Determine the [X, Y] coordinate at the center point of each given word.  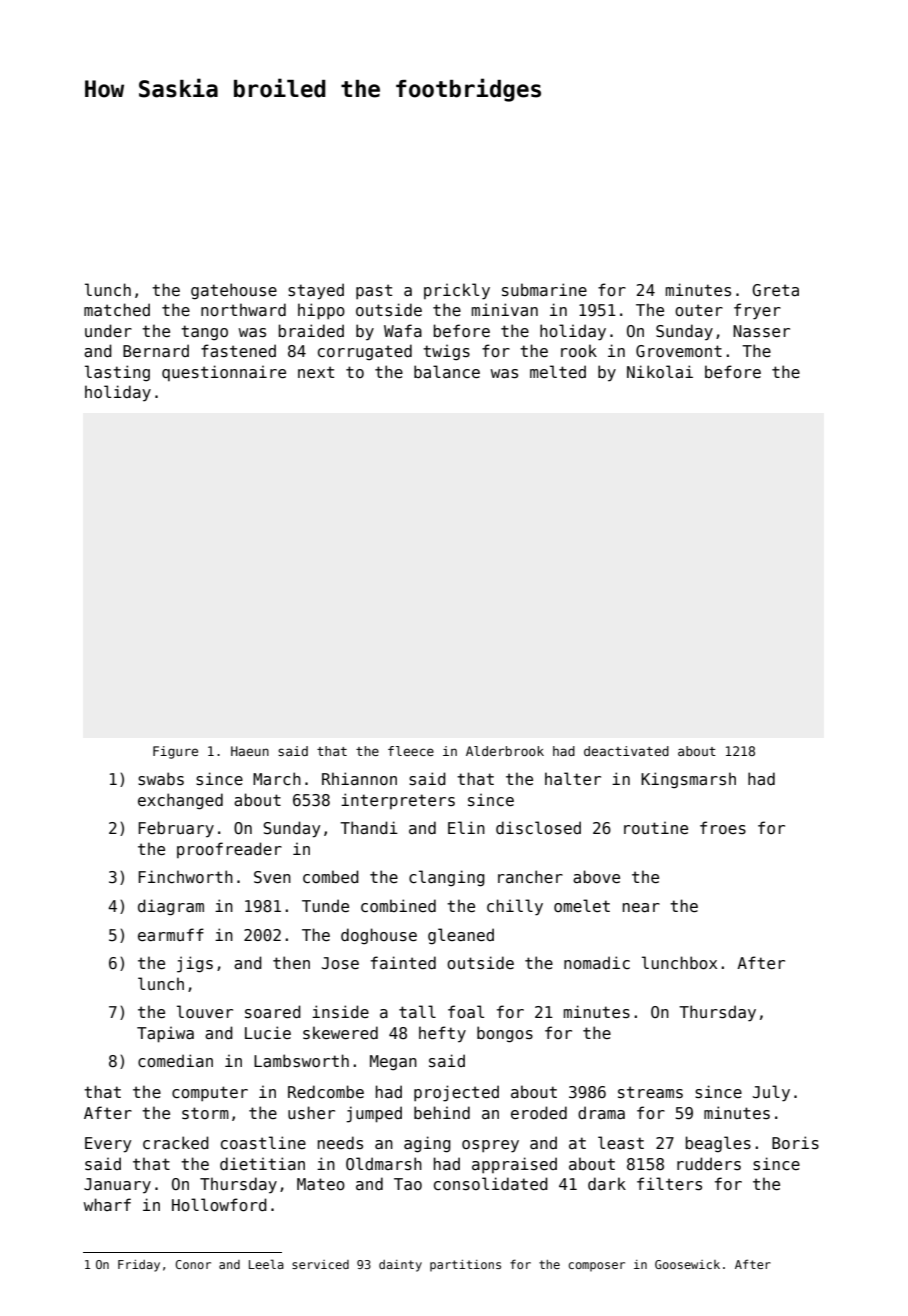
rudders [709, 1164]
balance [447, 371]
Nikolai [660, 371]
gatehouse [234, 291]
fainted [403, 962]
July [771, 1093]
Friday [139, 1266]
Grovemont [679, 351]
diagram [171, 907]
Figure [175, 752]
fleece [411, 751]
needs [340, 1143]
